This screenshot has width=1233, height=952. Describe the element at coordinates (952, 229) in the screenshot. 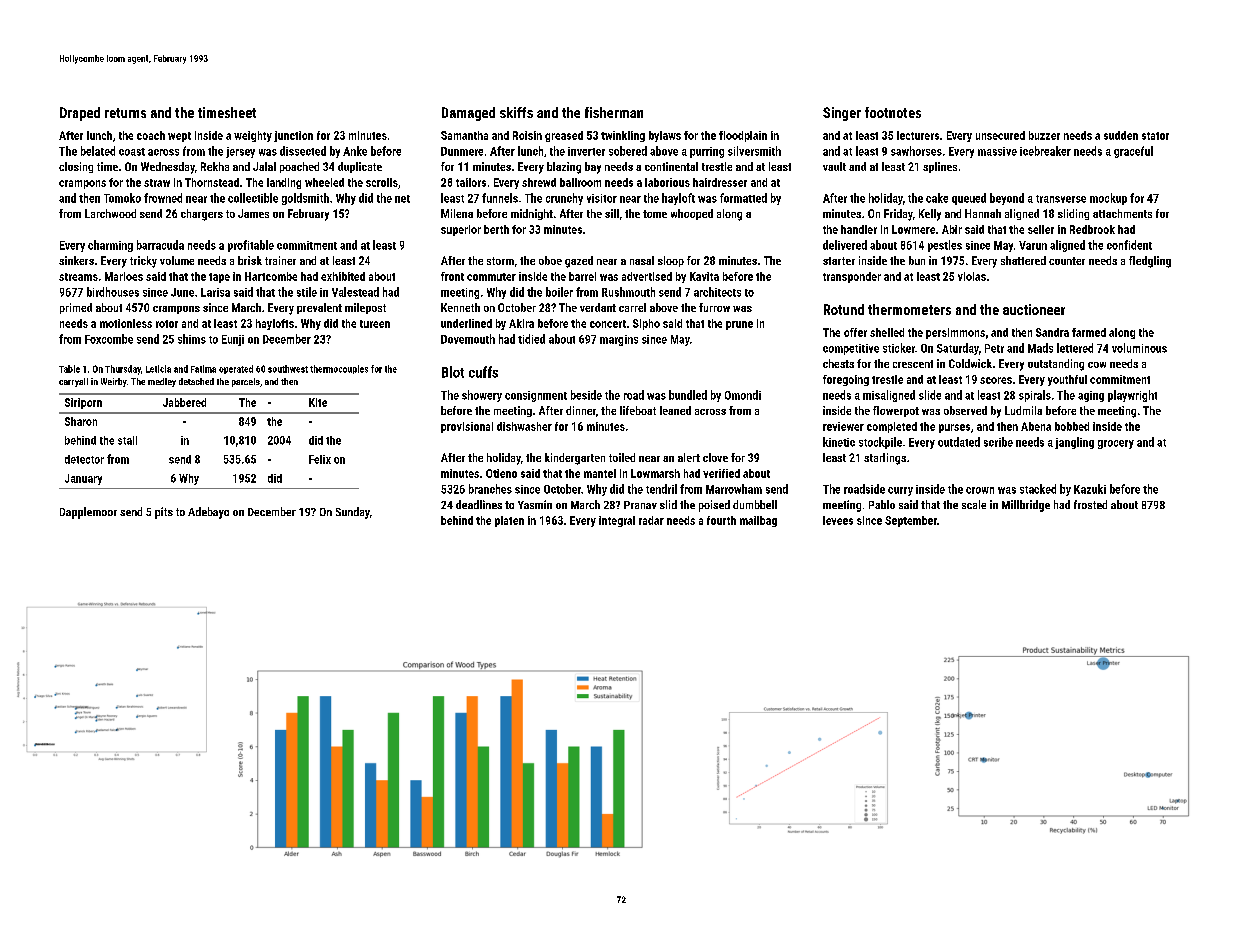

I see `Abir` at that location.
